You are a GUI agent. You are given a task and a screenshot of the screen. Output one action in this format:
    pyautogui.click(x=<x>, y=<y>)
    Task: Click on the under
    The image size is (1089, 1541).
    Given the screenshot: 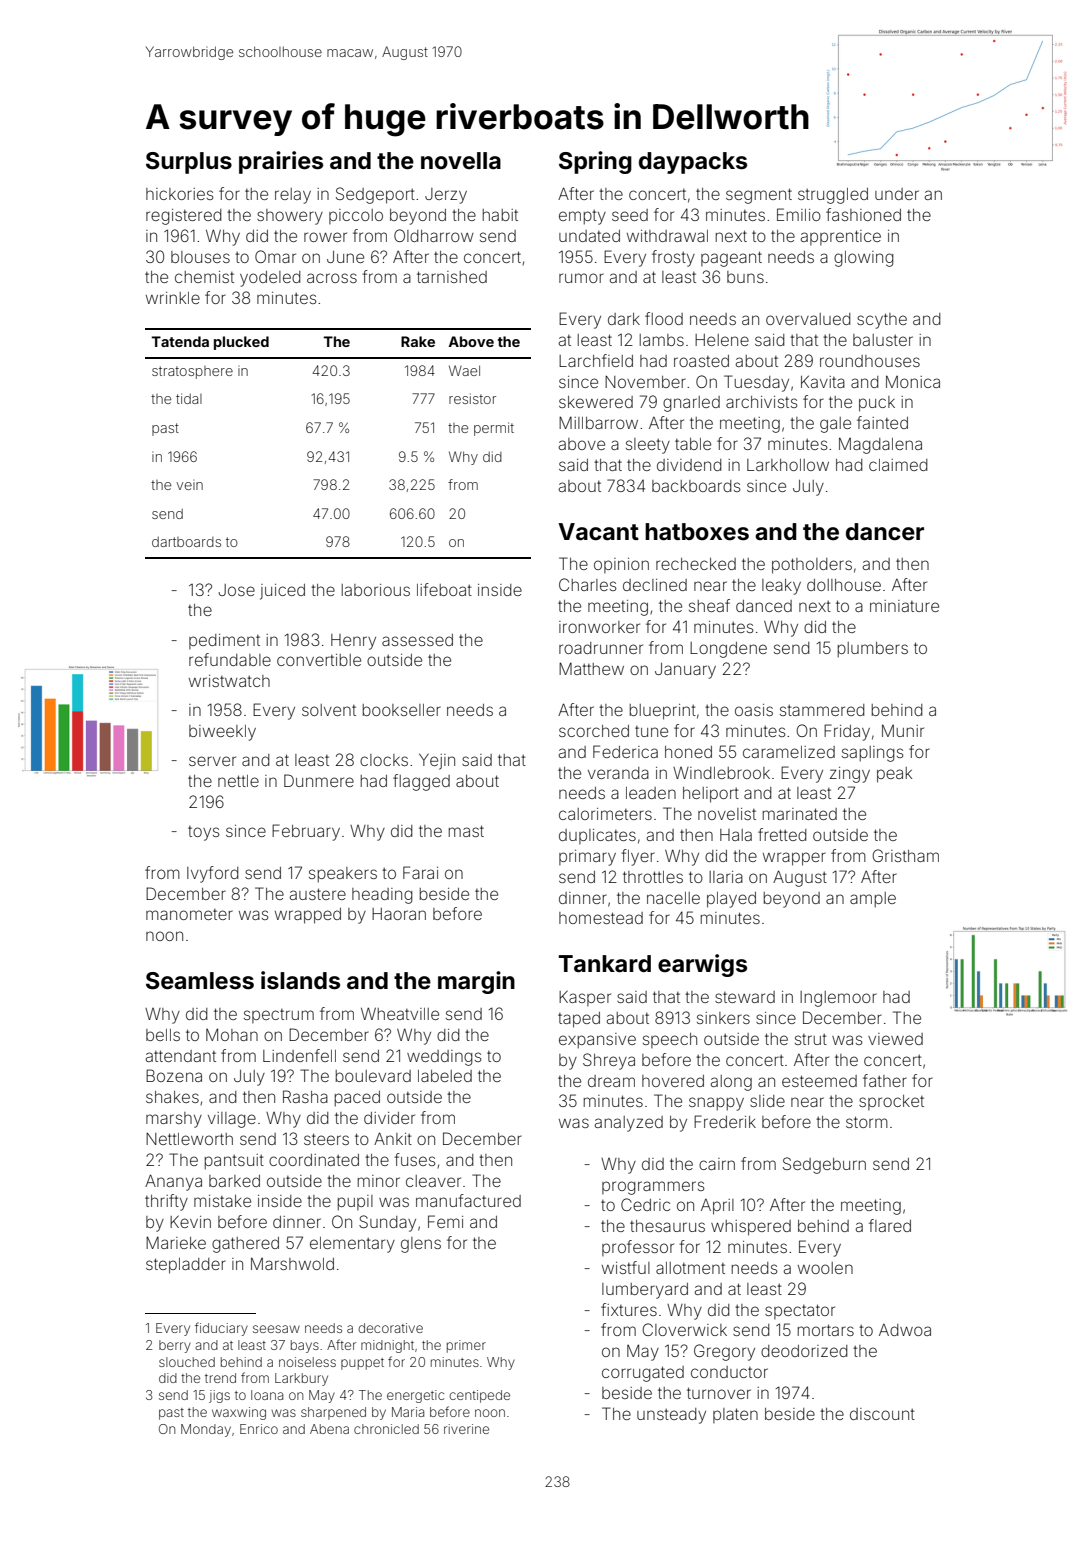 What is the action you would take?
    pyautogui.click(x=897, y=194)
